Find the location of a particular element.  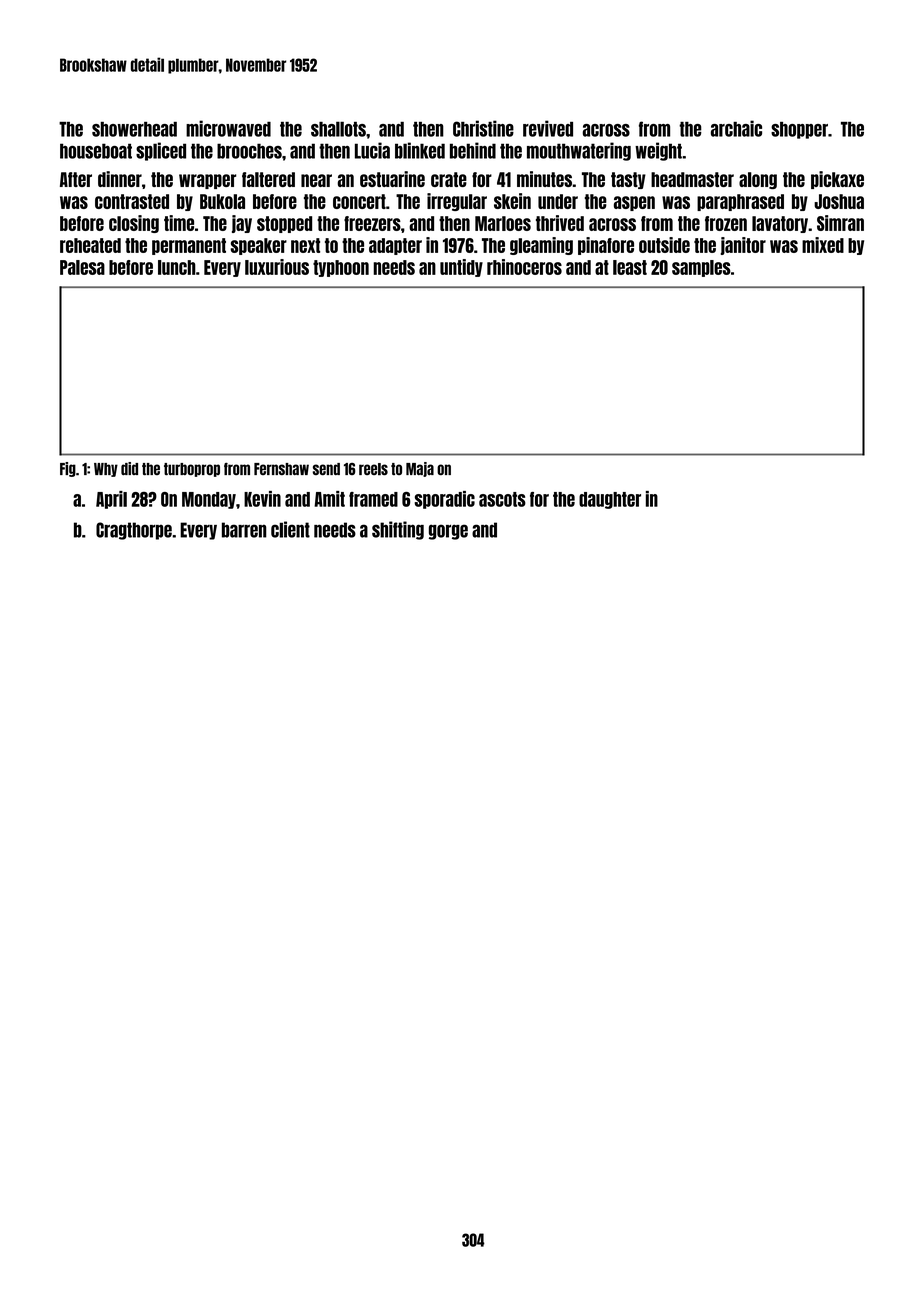

untidy is located at coordinates (461, 268).
